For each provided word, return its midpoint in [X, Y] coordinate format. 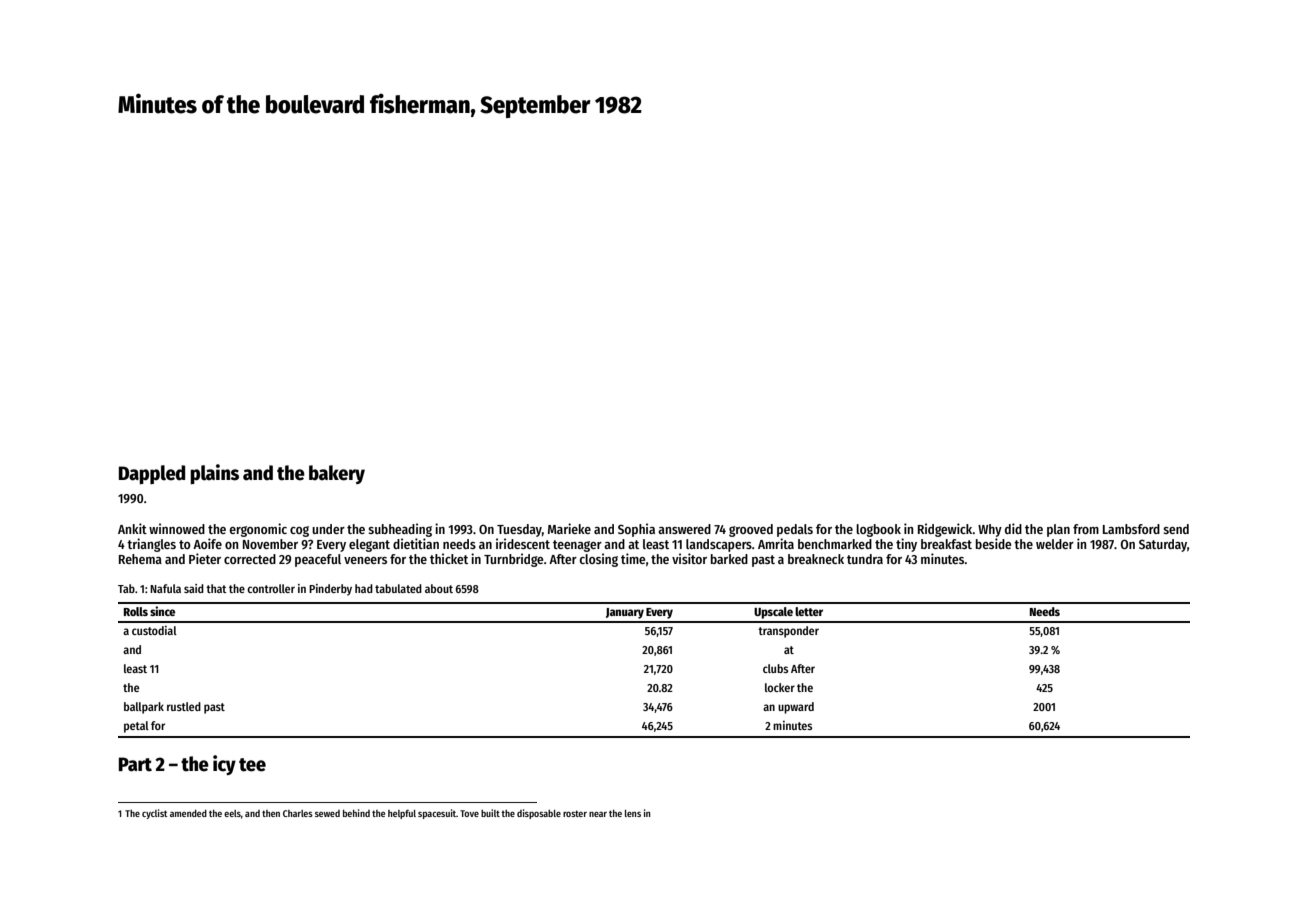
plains [214, 474]
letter [809, 611]
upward [796, 708]
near [598, 814]
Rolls [136, 611]
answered [684, 529]
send [1176, 529]
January [625, 613]
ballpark [144, 708]
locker [780, 687]
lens [633, 813]
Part [135, 764]
